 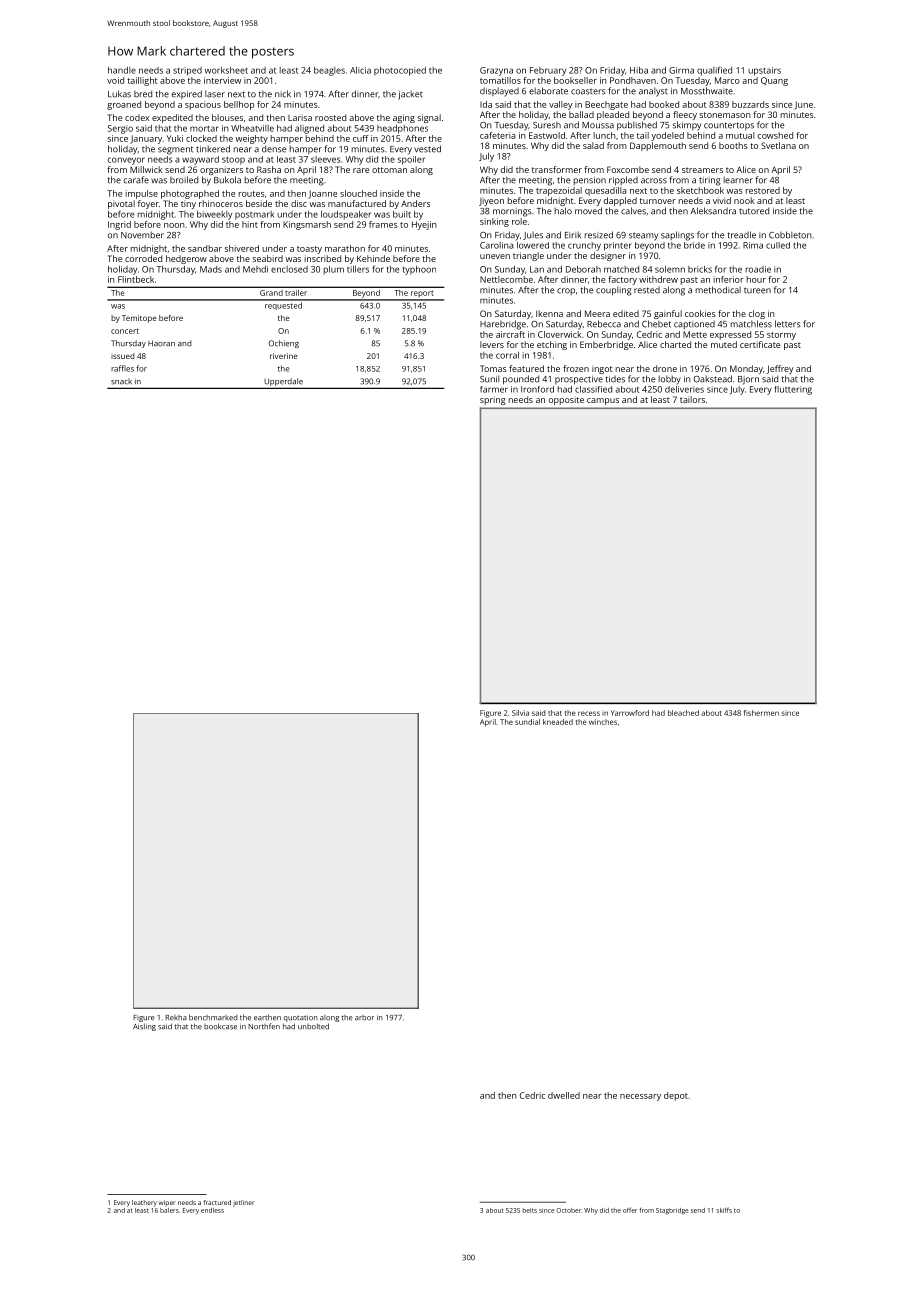 What do you see at coordinates (121, 381) in the document?
I see `snack` at bounding box center [121, 381].
